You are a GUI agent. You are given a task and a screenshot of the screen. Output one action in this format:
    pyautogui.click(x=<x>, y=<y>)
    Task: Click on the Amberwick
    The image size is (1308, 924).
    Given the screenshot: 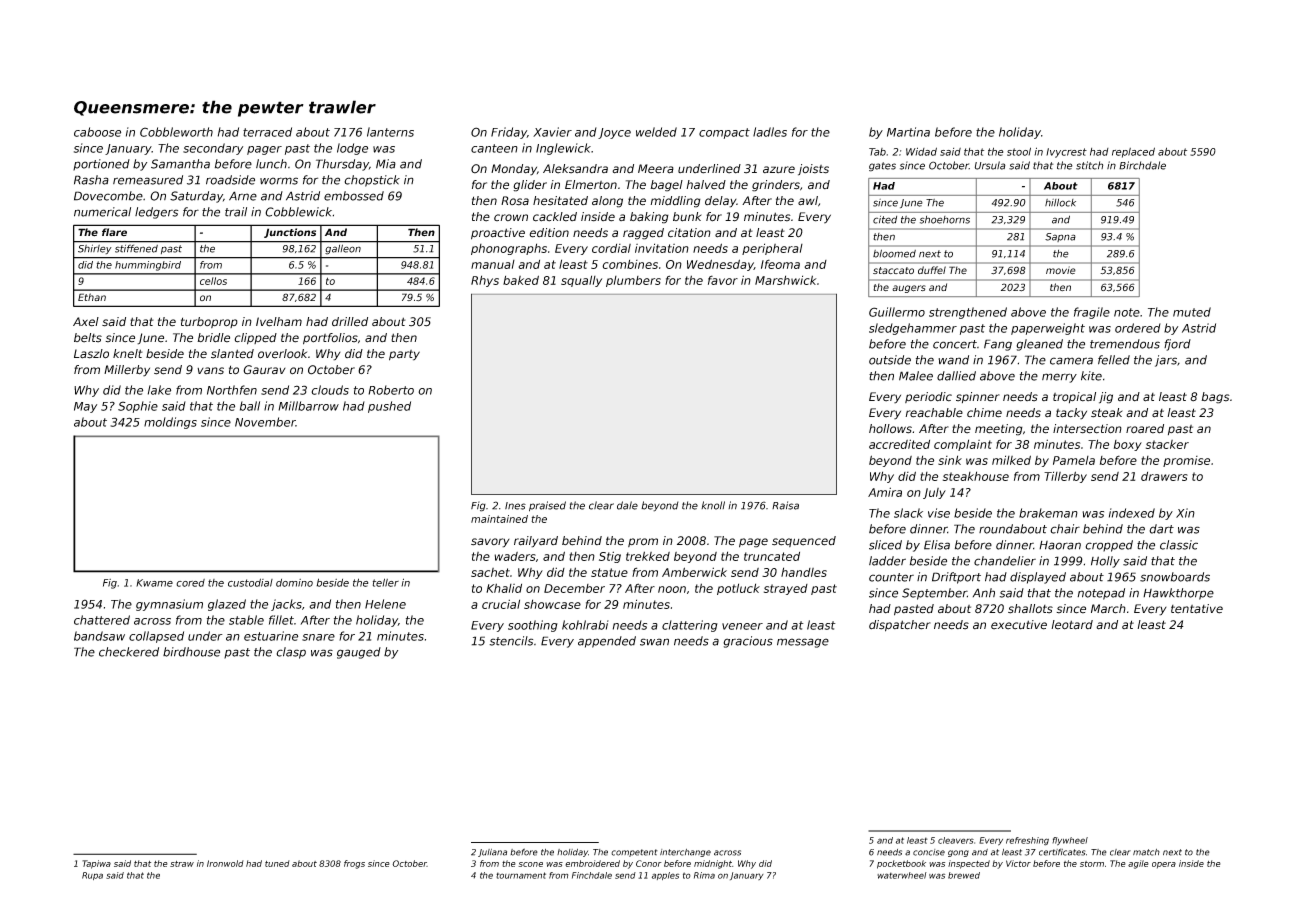 What is the action you would take?
    pyautogui.click(x=694, y=572)
